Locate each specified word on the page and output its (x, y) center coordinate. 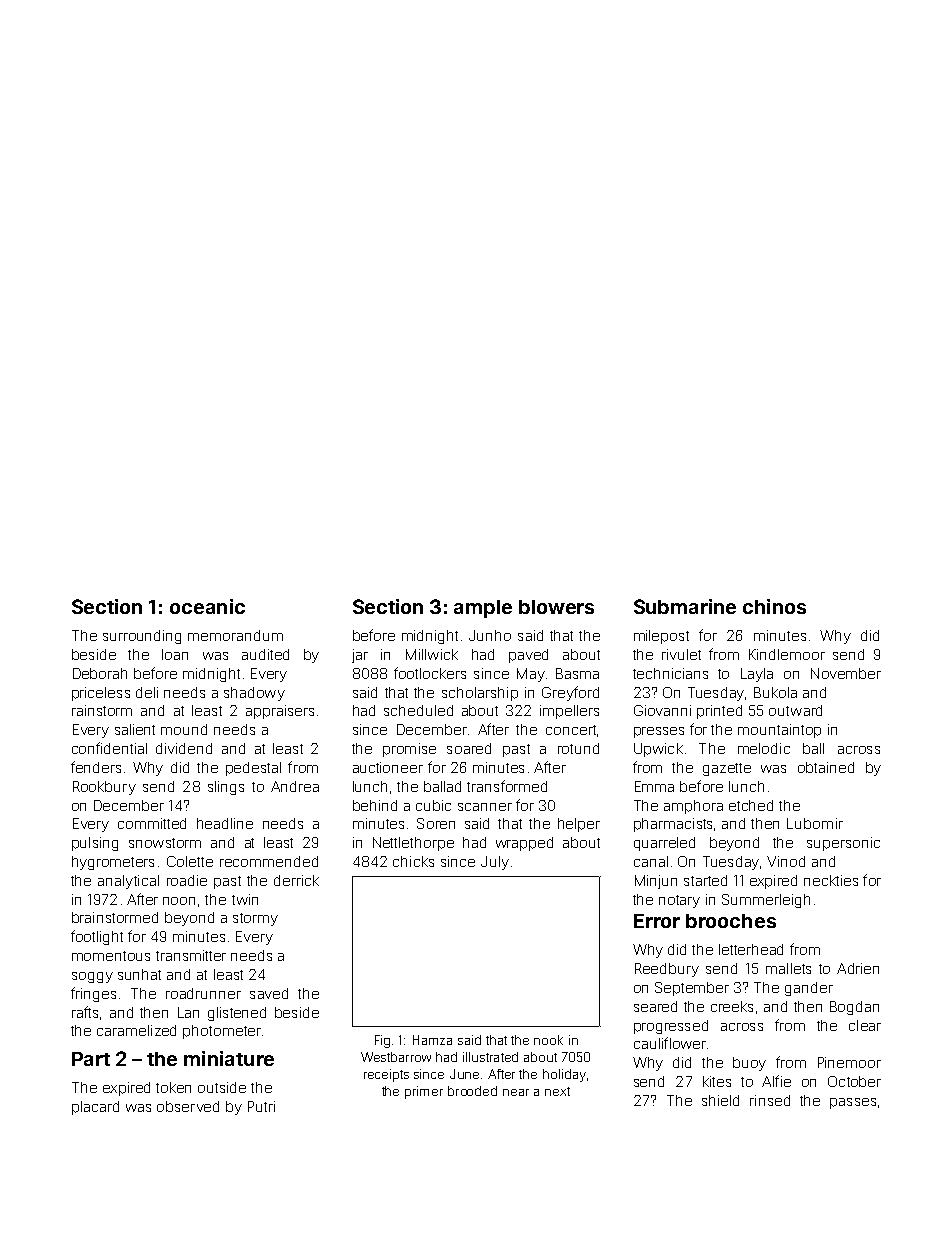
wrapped (524, 844)
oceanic (207, 606)
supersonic (843, 844)
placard (95, 1108)
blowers (556, 607)
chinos (774, 606)
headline (225, 823)
